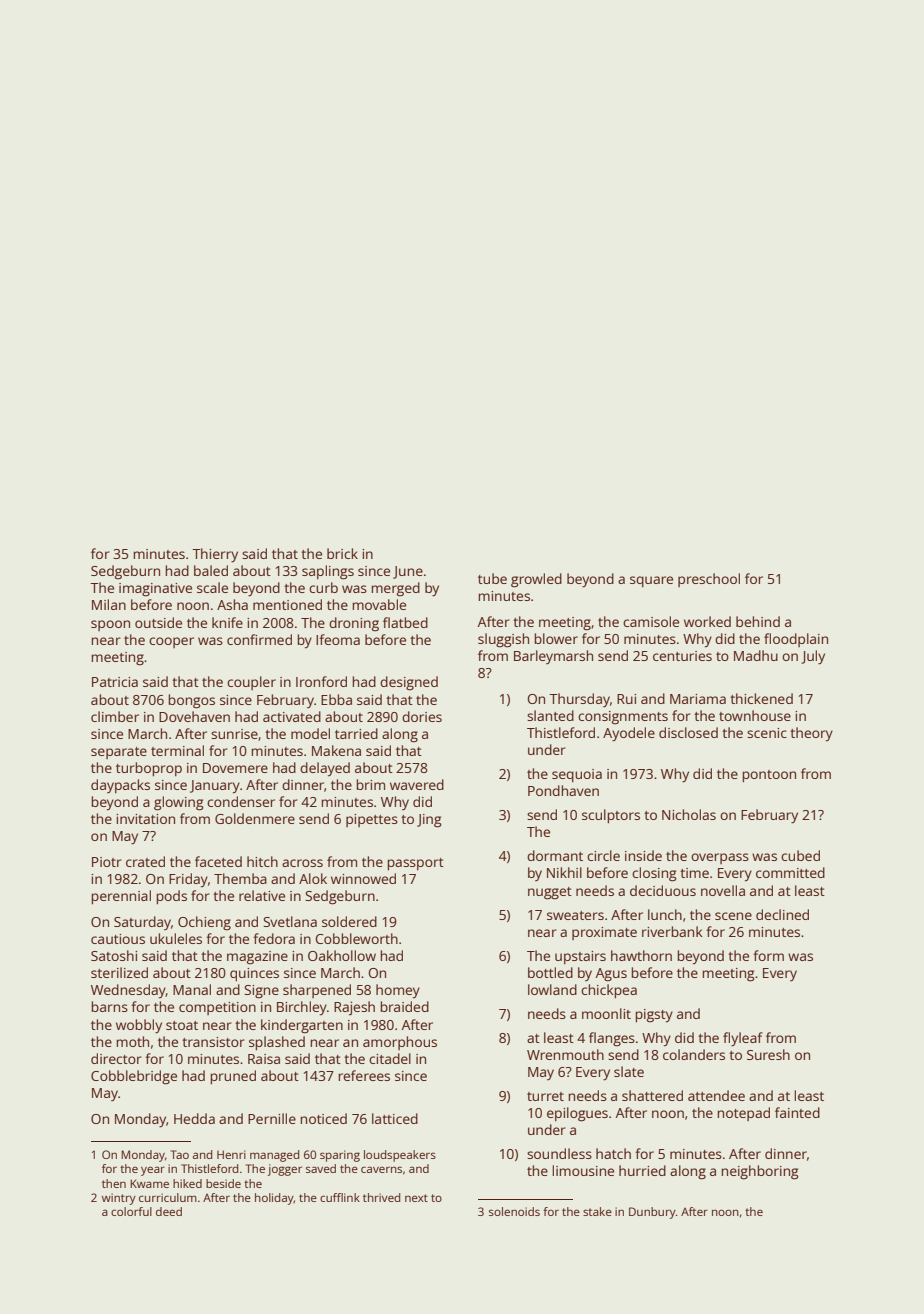  What do you see at coordinates (204, 923) in the screenshot?
I see `Ochieng` at bounding box center [204, 923].
